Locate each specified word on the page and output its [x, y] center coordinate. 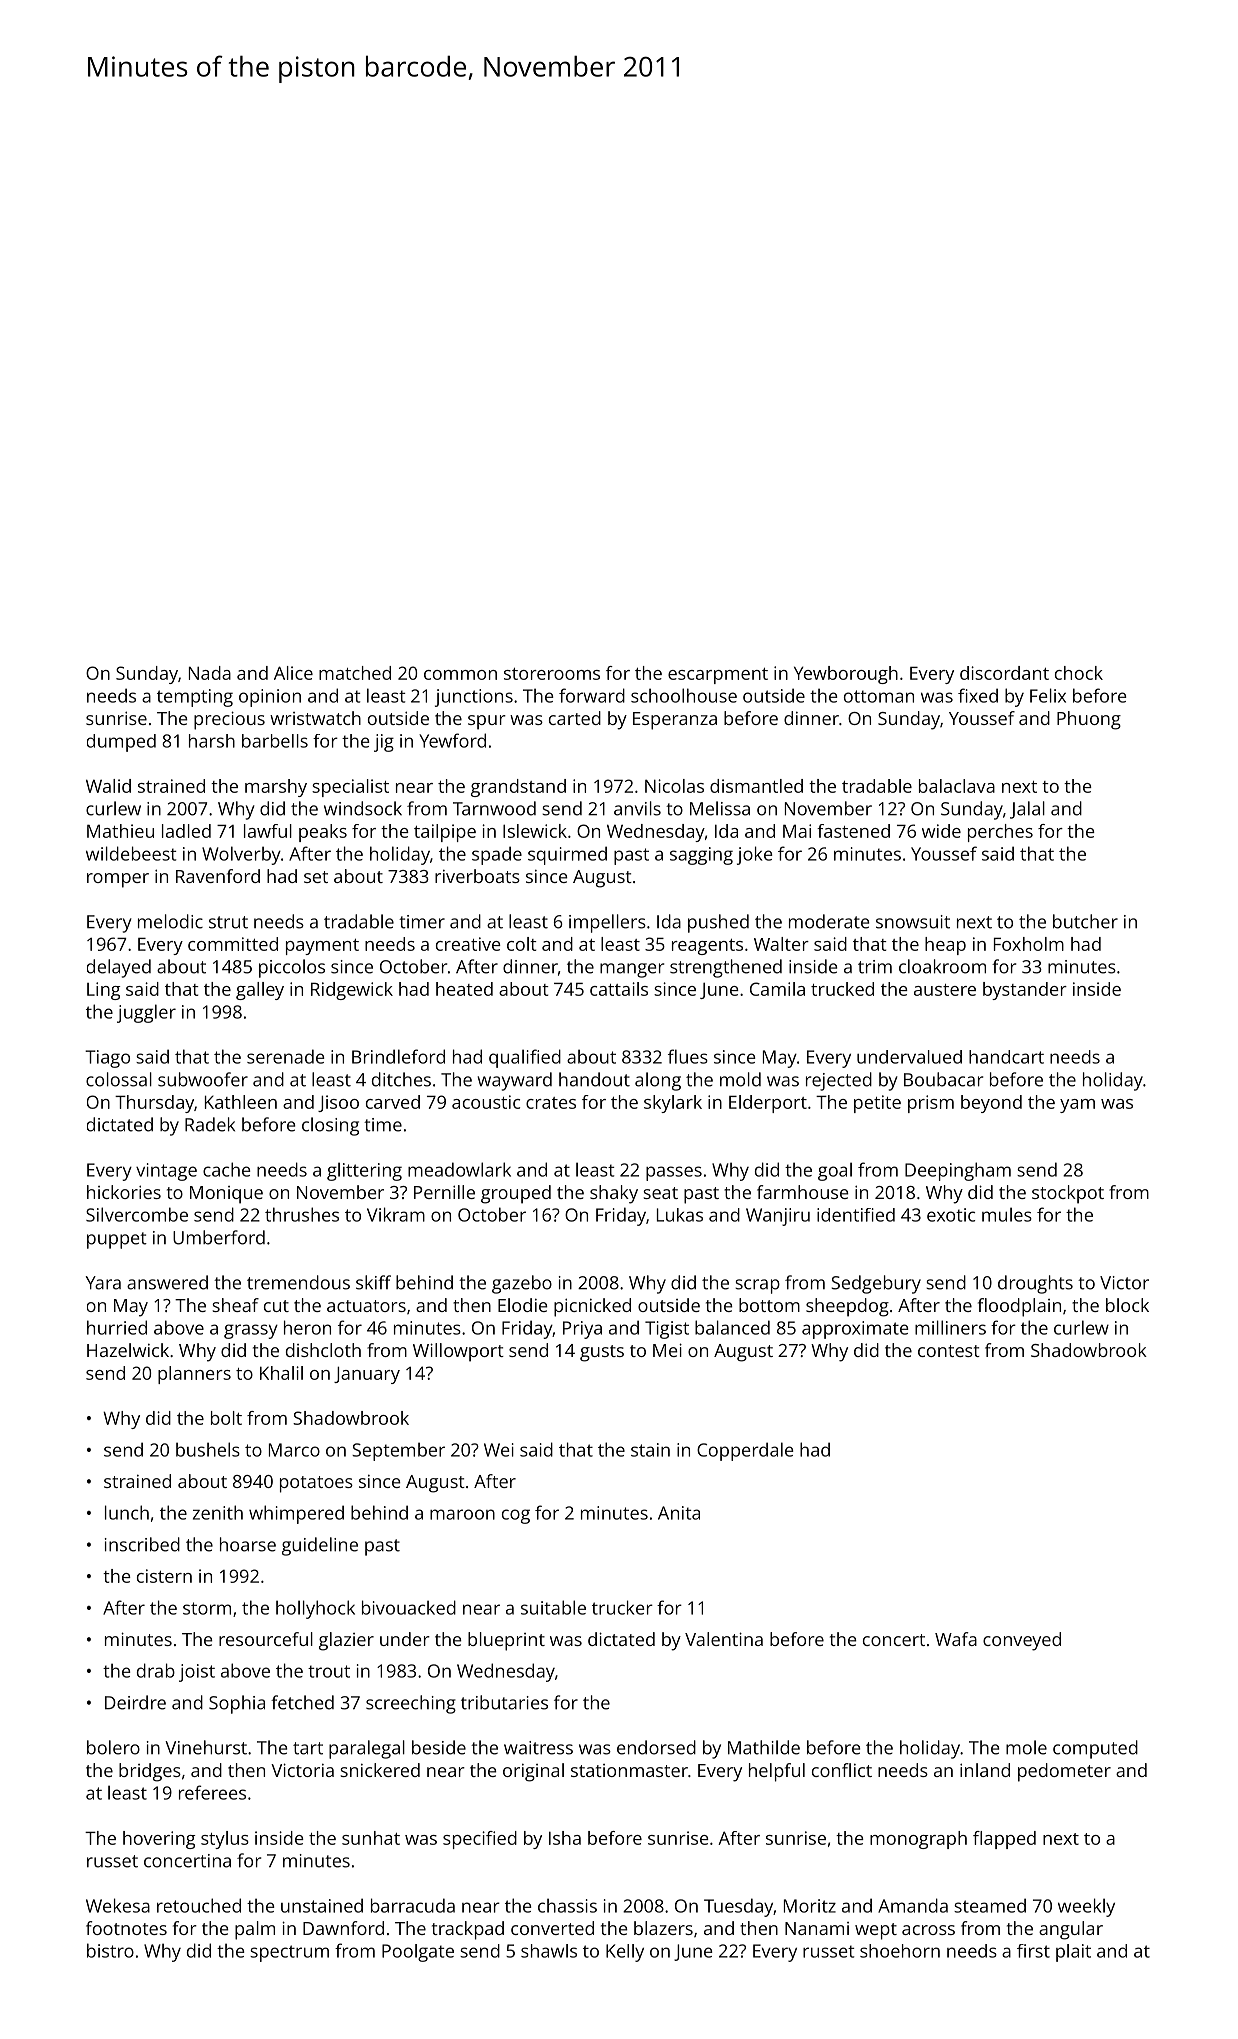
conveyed [1022, 1641]
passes [674, 1173]
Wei [499, 1450]
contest [949, 1351]
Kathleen [241, 1102]
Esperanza [675, 721]
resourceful [266, 1639]
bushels [208, 1449]
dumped [121, 743]
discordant [1004, 673]
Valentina [724, 1639]
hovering [159, 1840]
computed [1095, 1749]
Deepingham [958, 1171]
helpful [777, 1772]
